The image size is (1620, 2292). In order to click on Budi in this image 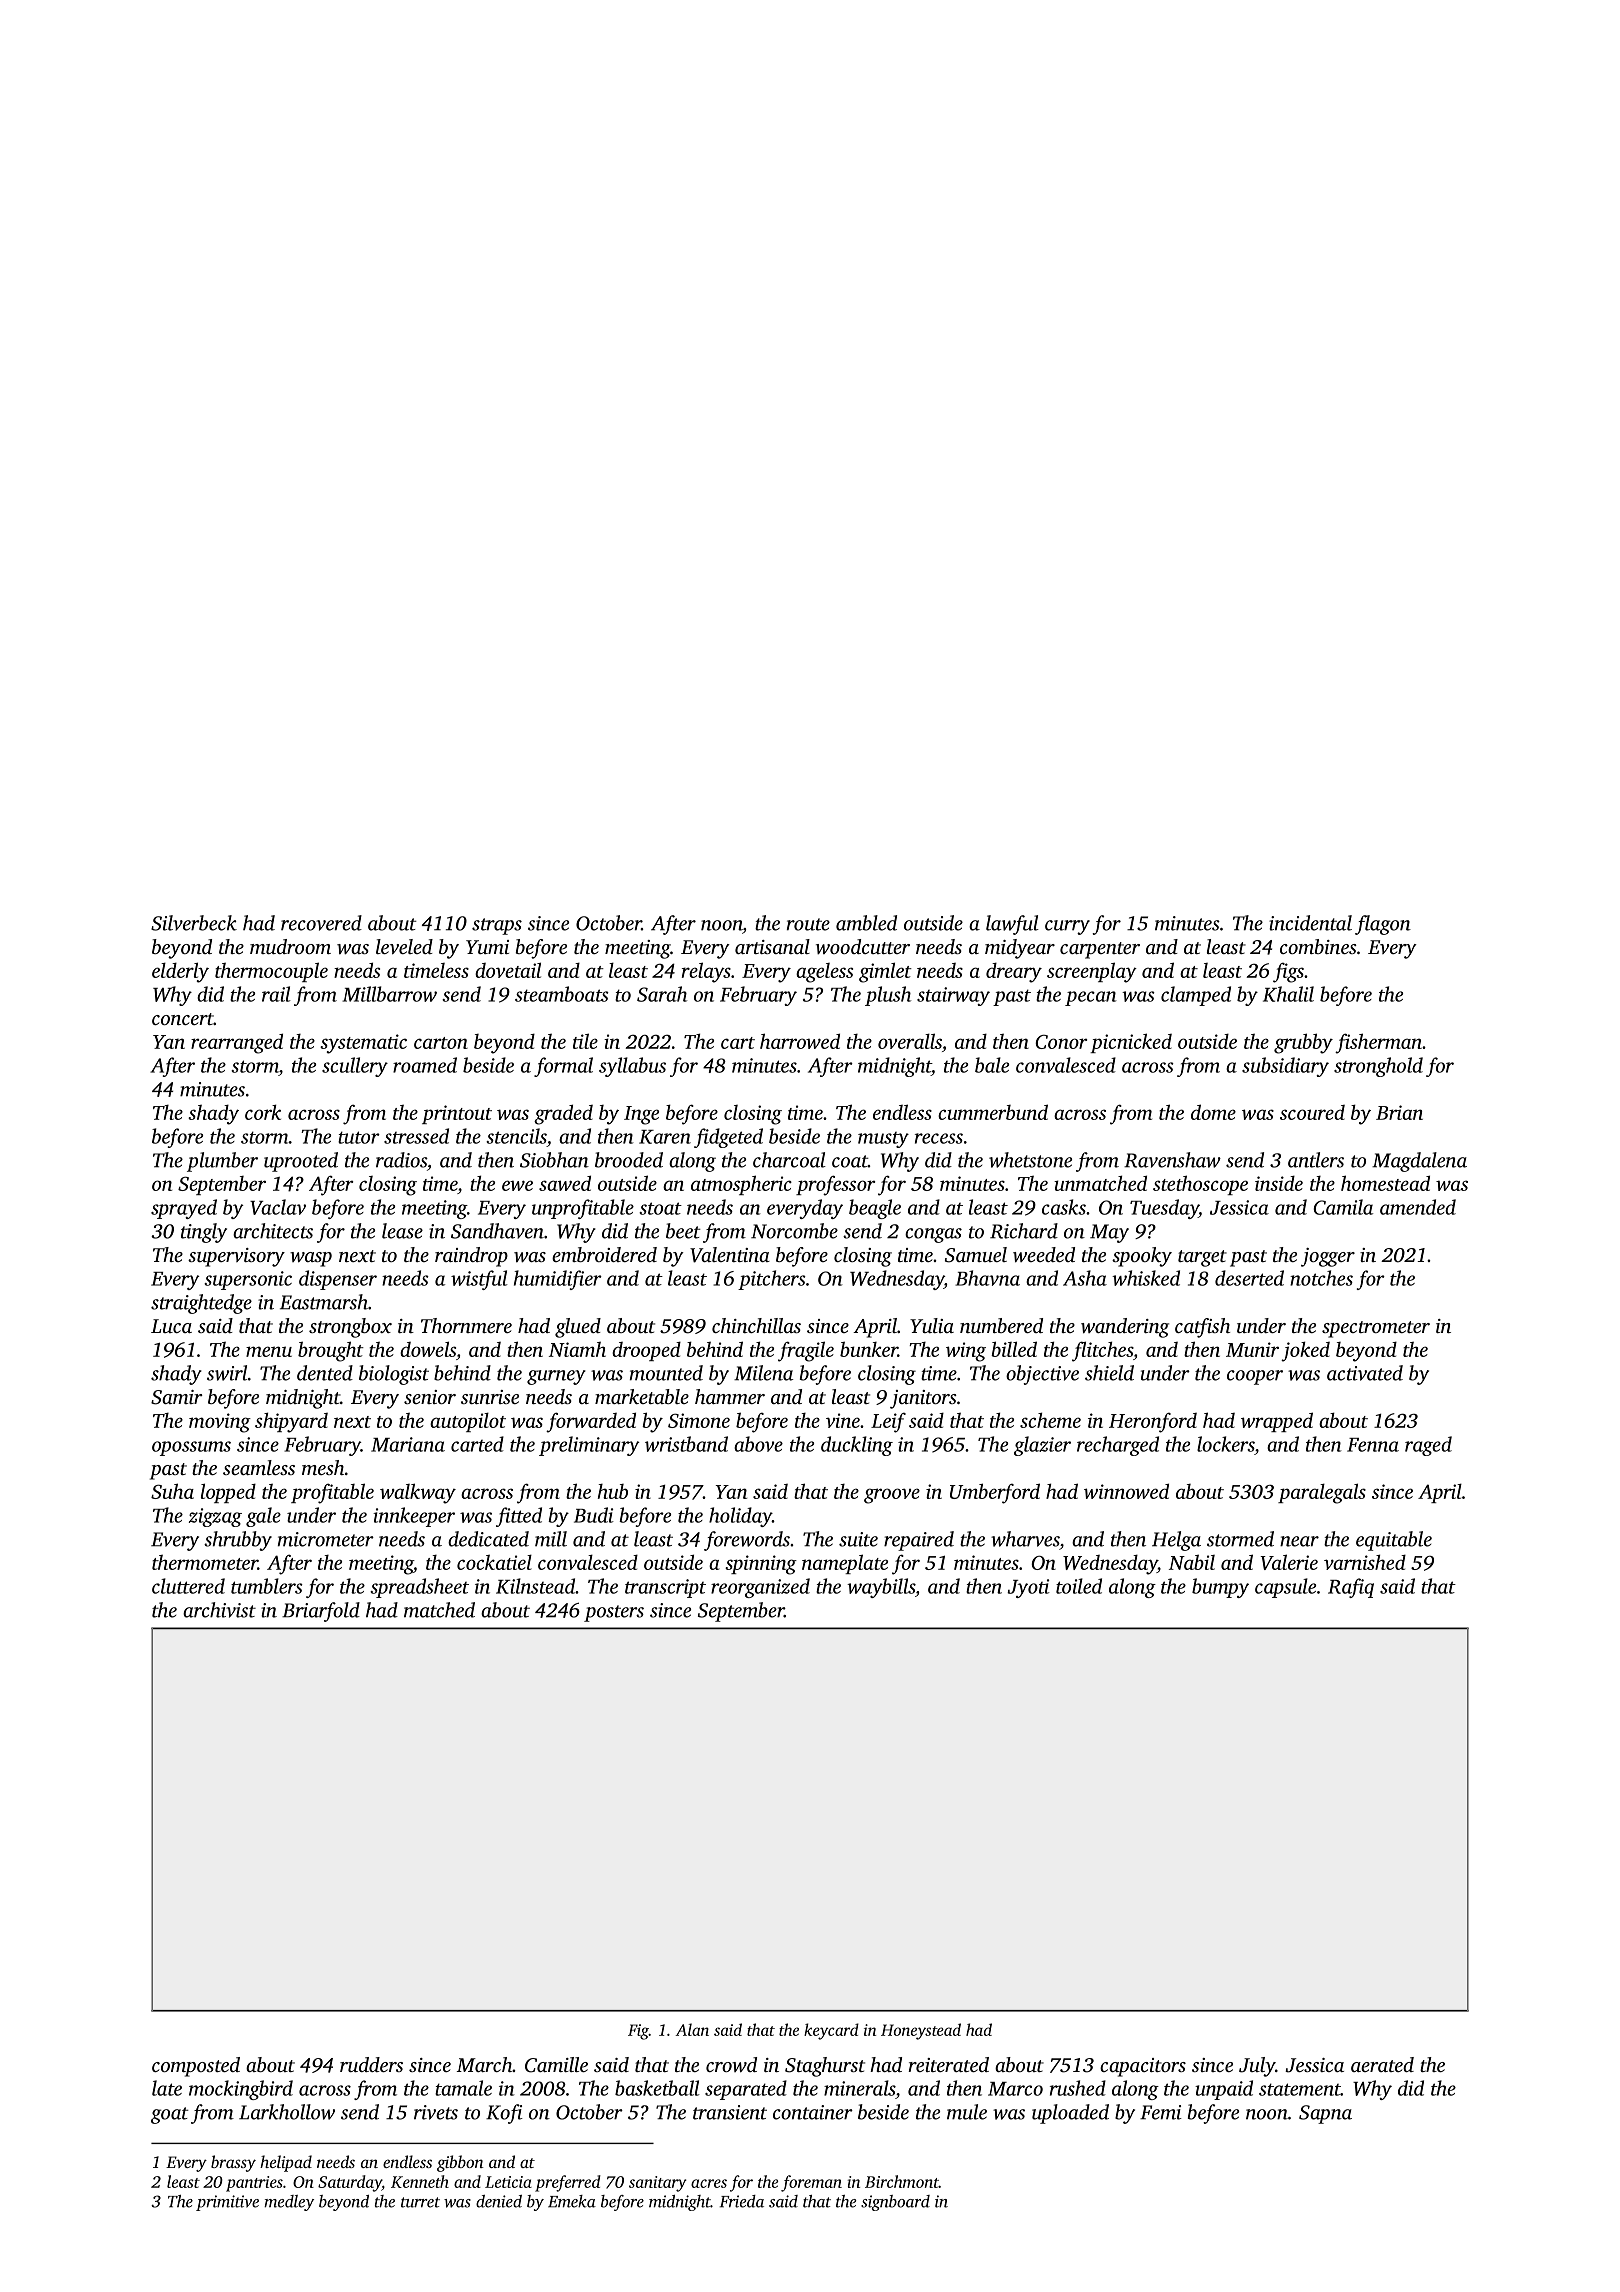, I will do `click(594, 1515)`.
